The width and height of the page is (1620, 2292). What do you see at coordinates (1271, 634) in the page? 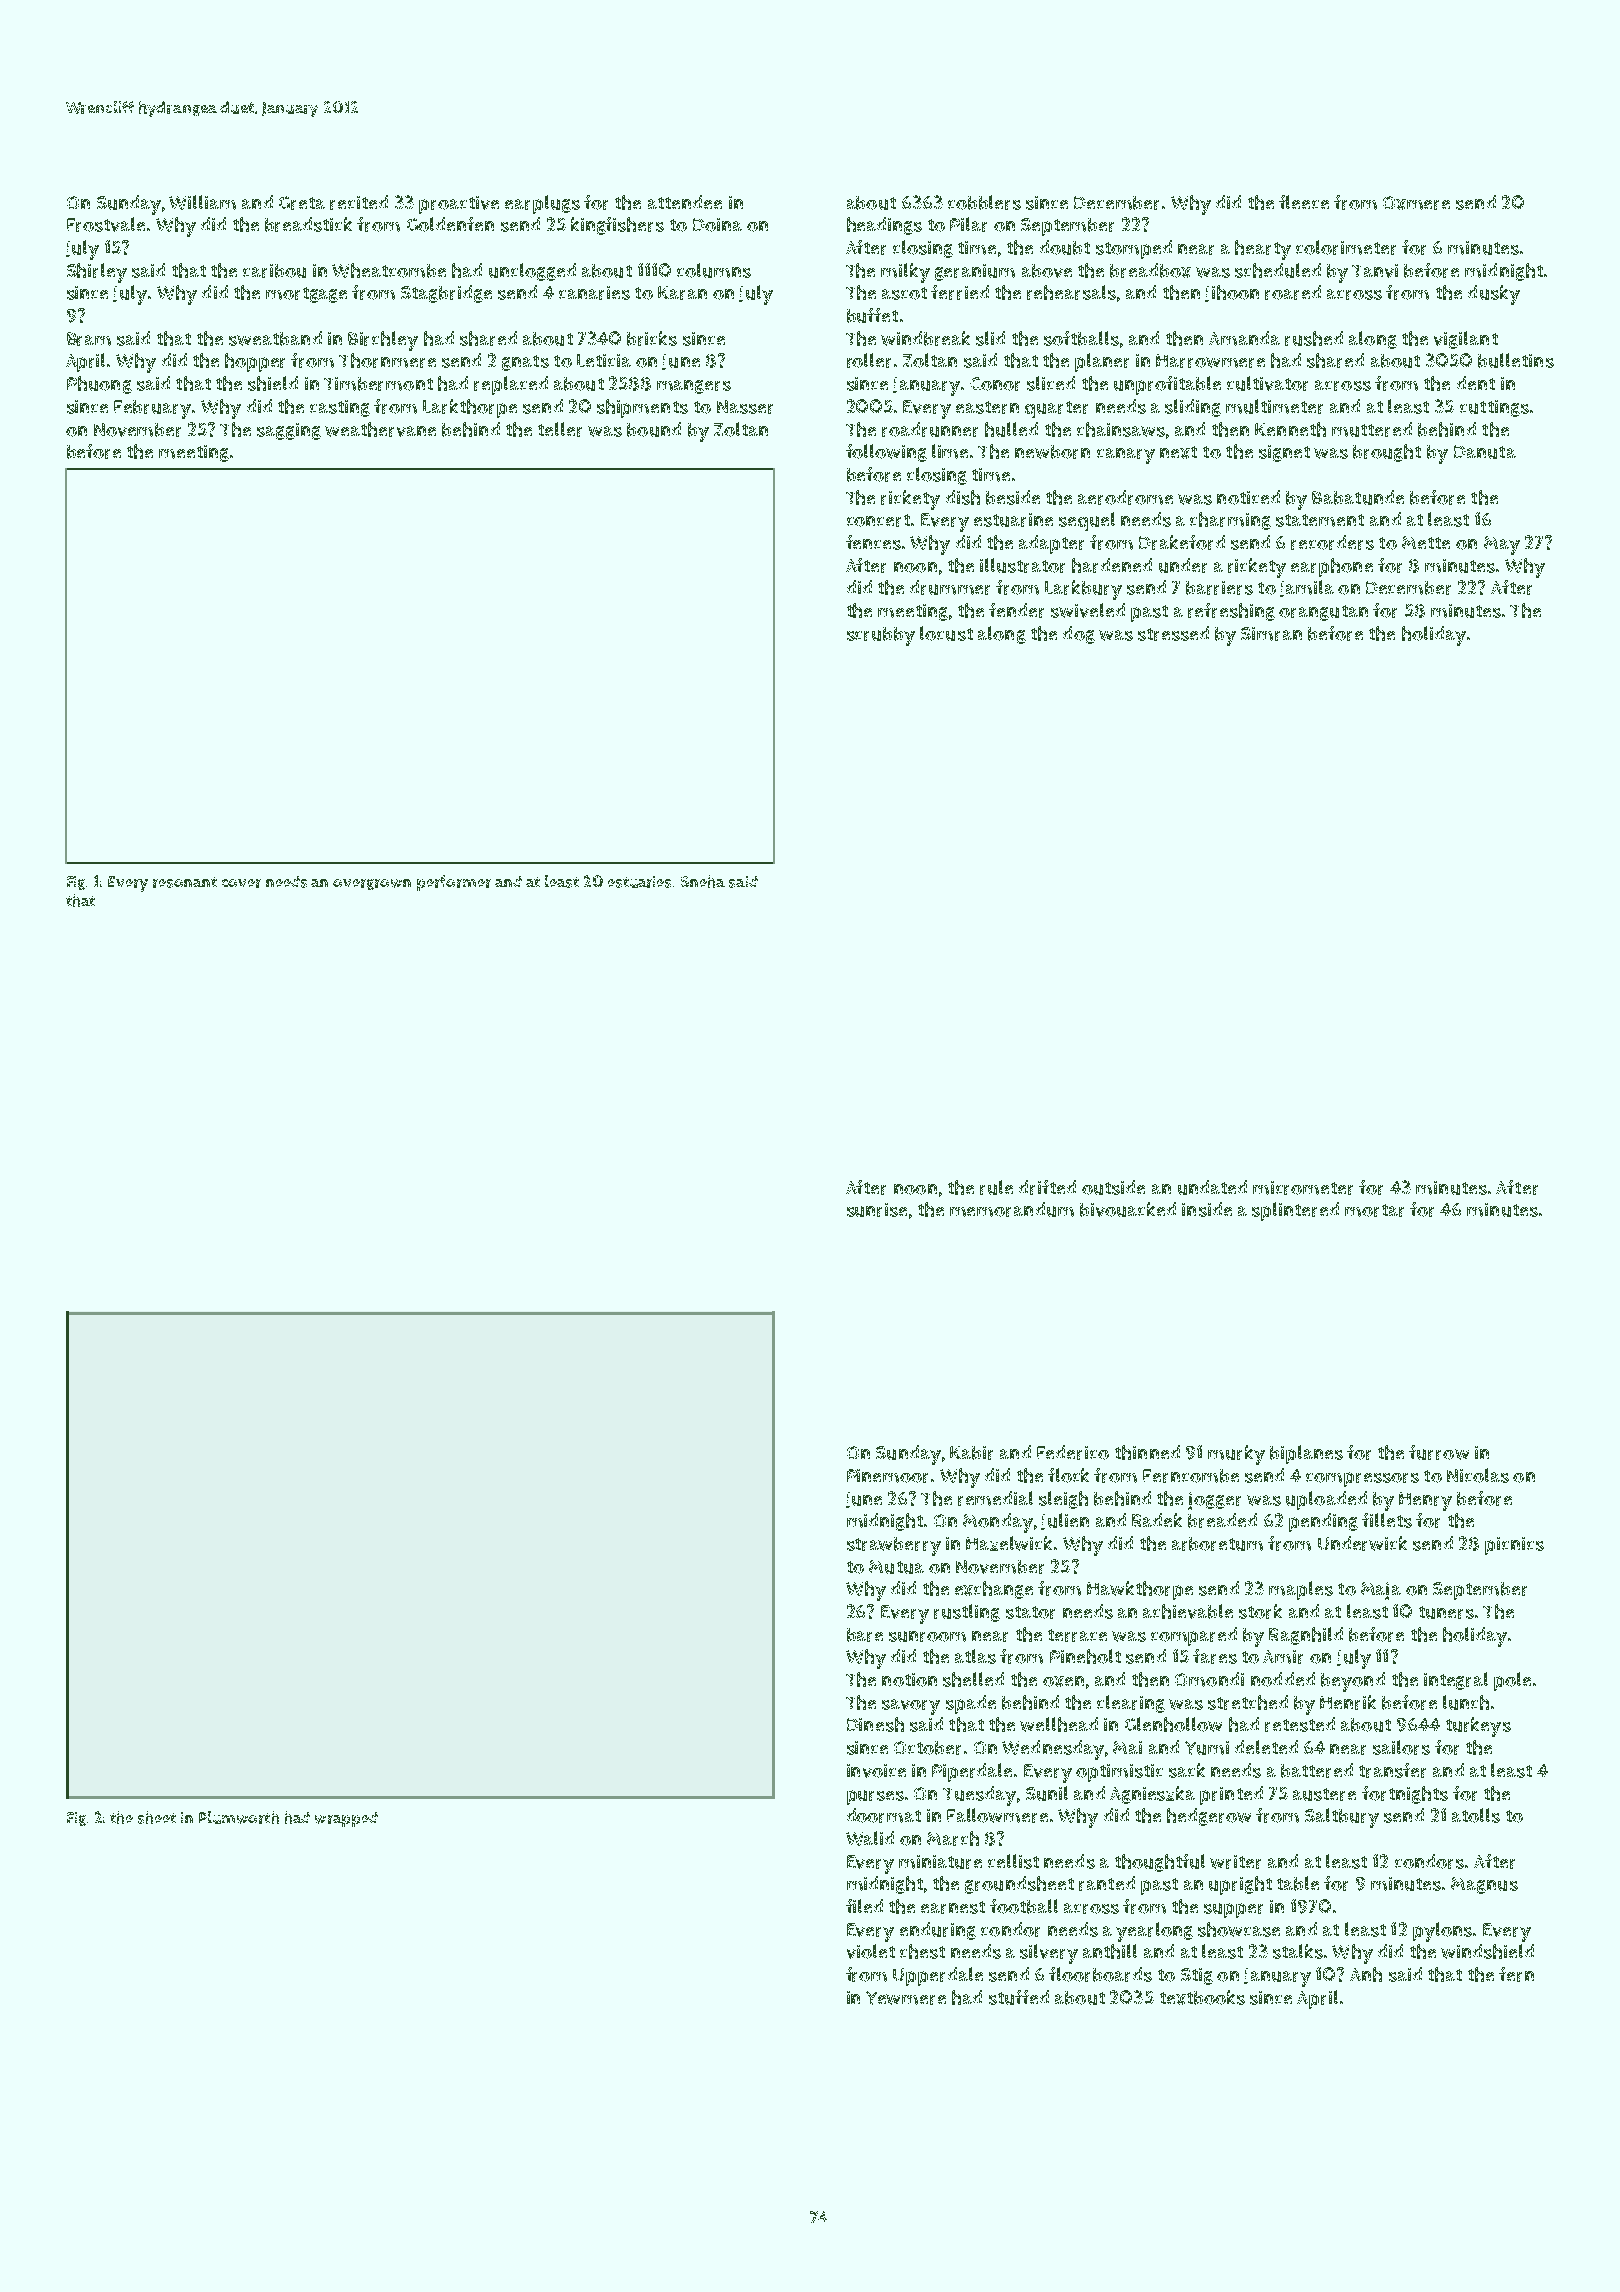
I see `Simran` at bounding box center [1271, 634].
